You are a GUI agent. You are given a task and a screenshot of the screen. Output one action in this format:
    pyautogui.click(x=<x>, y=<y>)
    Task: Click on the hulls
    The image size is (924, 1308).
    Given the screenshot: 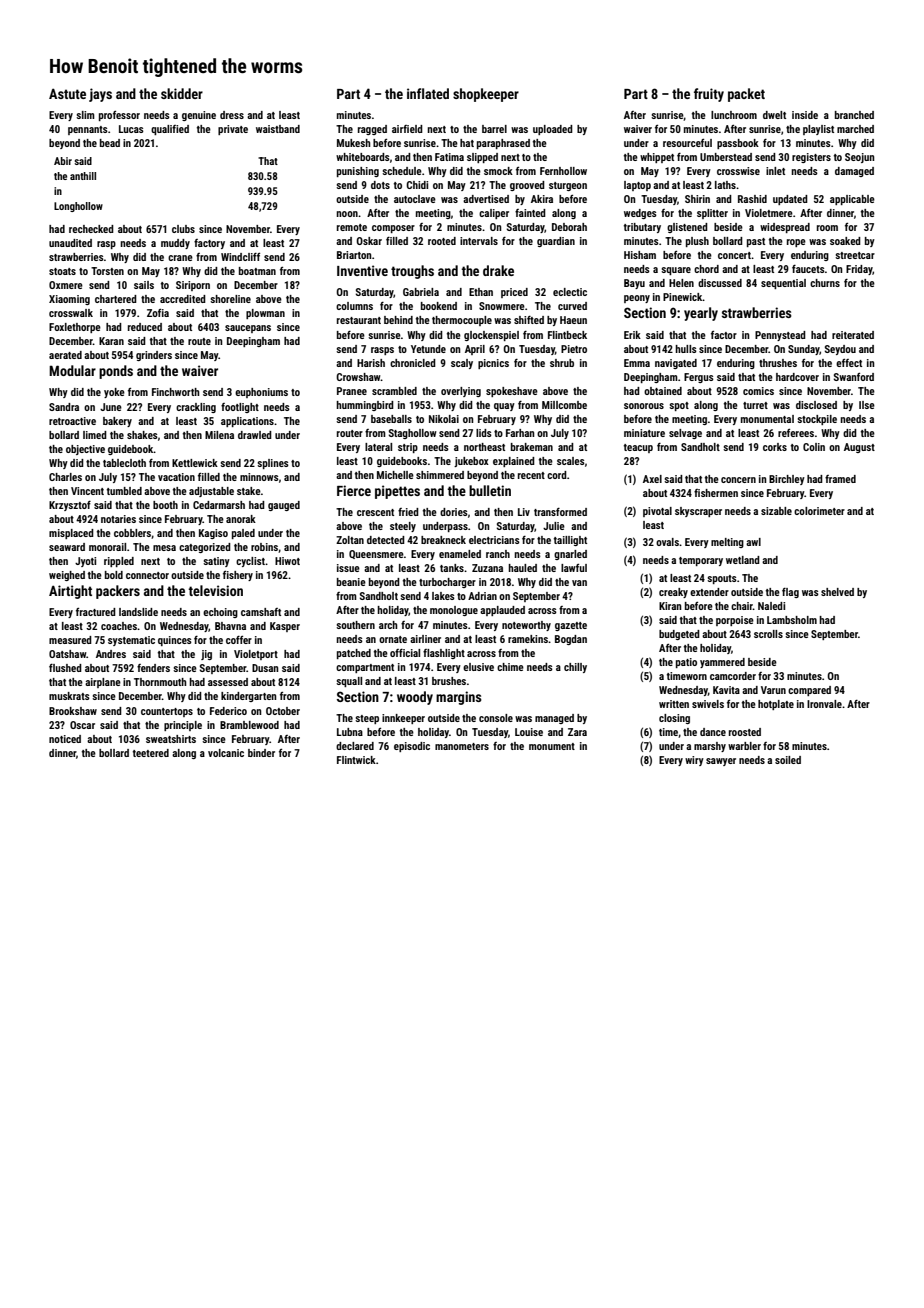 What is the action you would take?
    pyautogui.click(x=686, y=349)
